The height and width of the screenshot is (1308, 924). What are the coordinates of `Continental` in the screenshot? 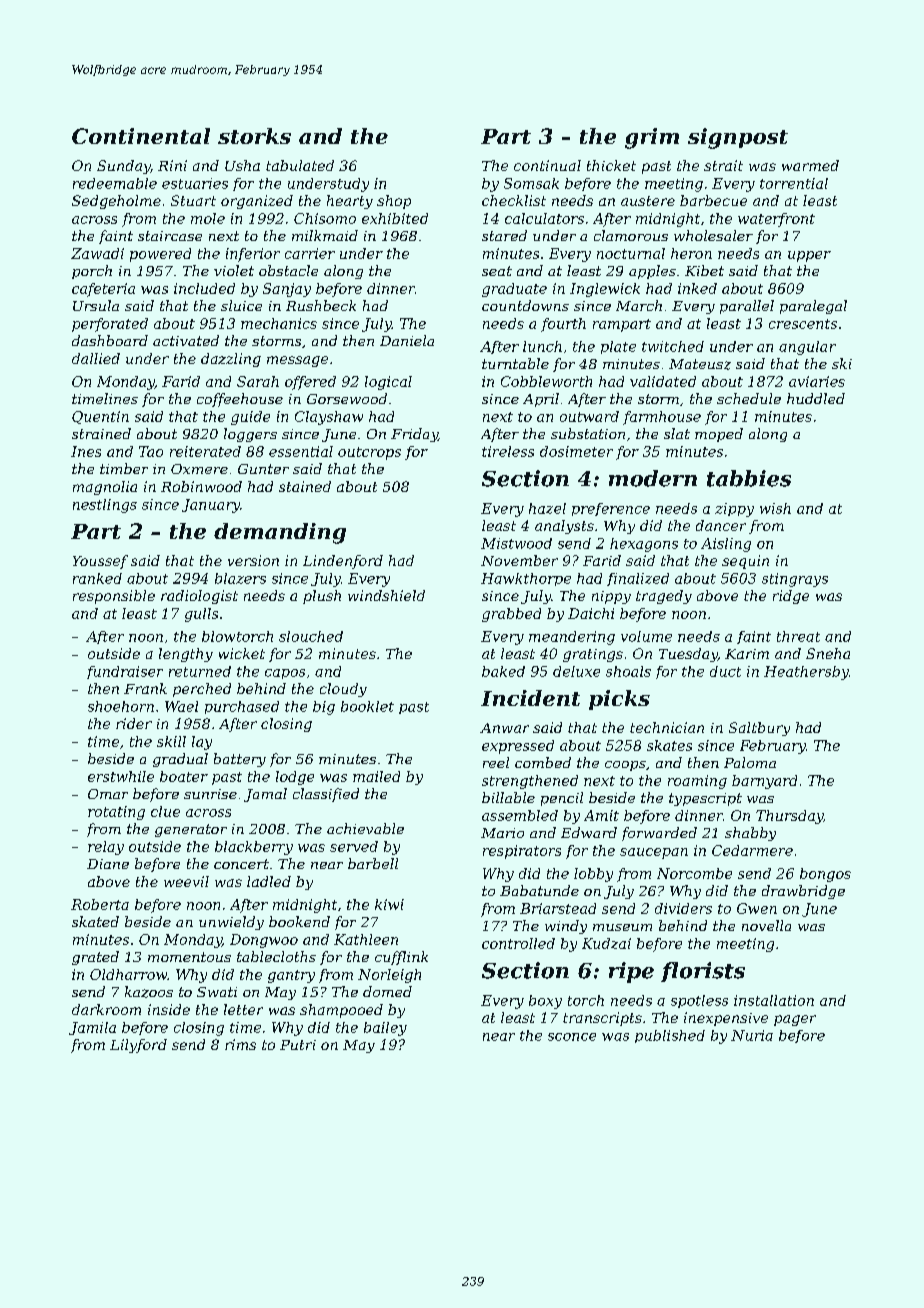 It's located at (141, 136).
